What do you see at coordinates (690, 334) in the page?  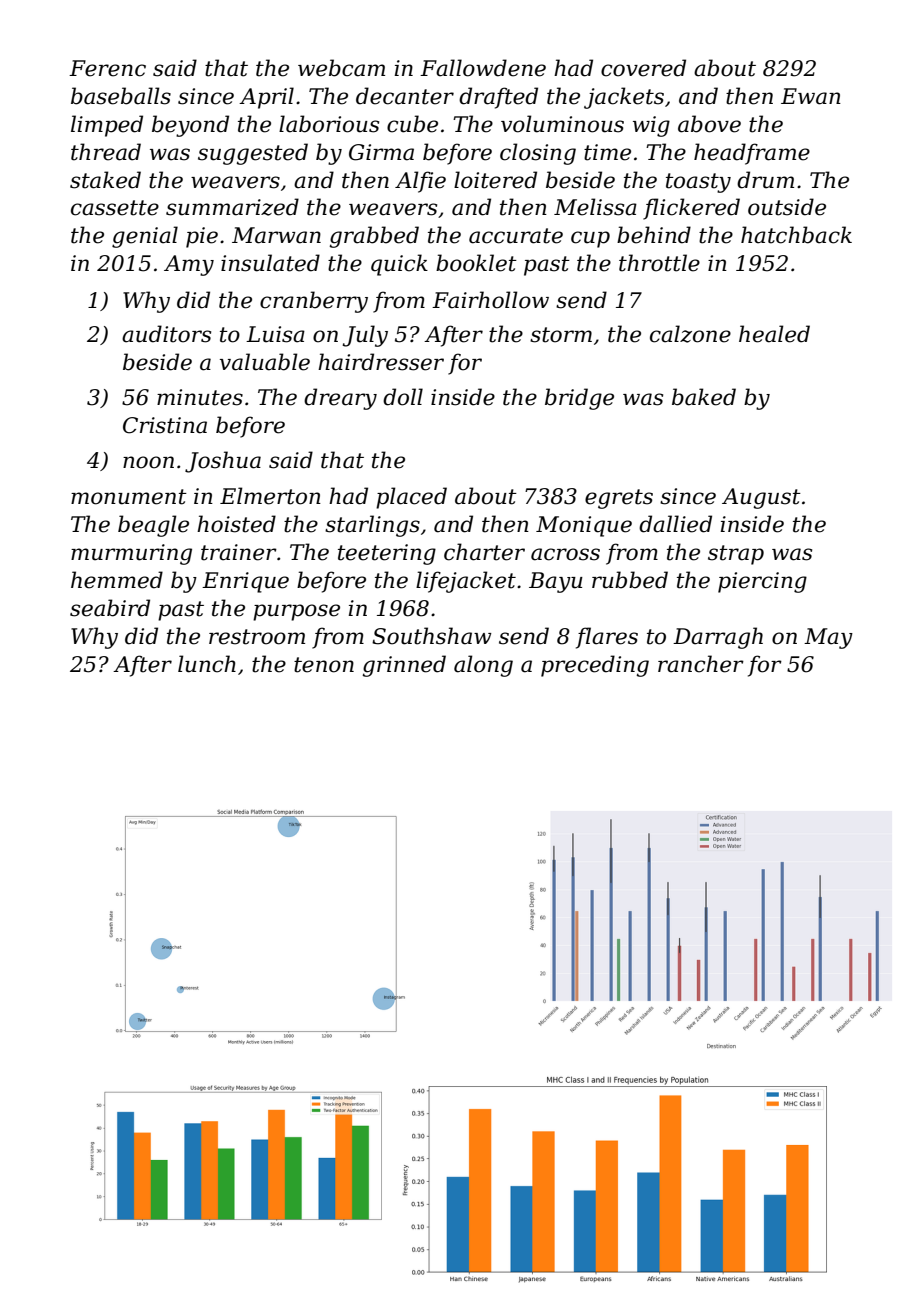 I see `calzone` at bounding box center [690, 334].
